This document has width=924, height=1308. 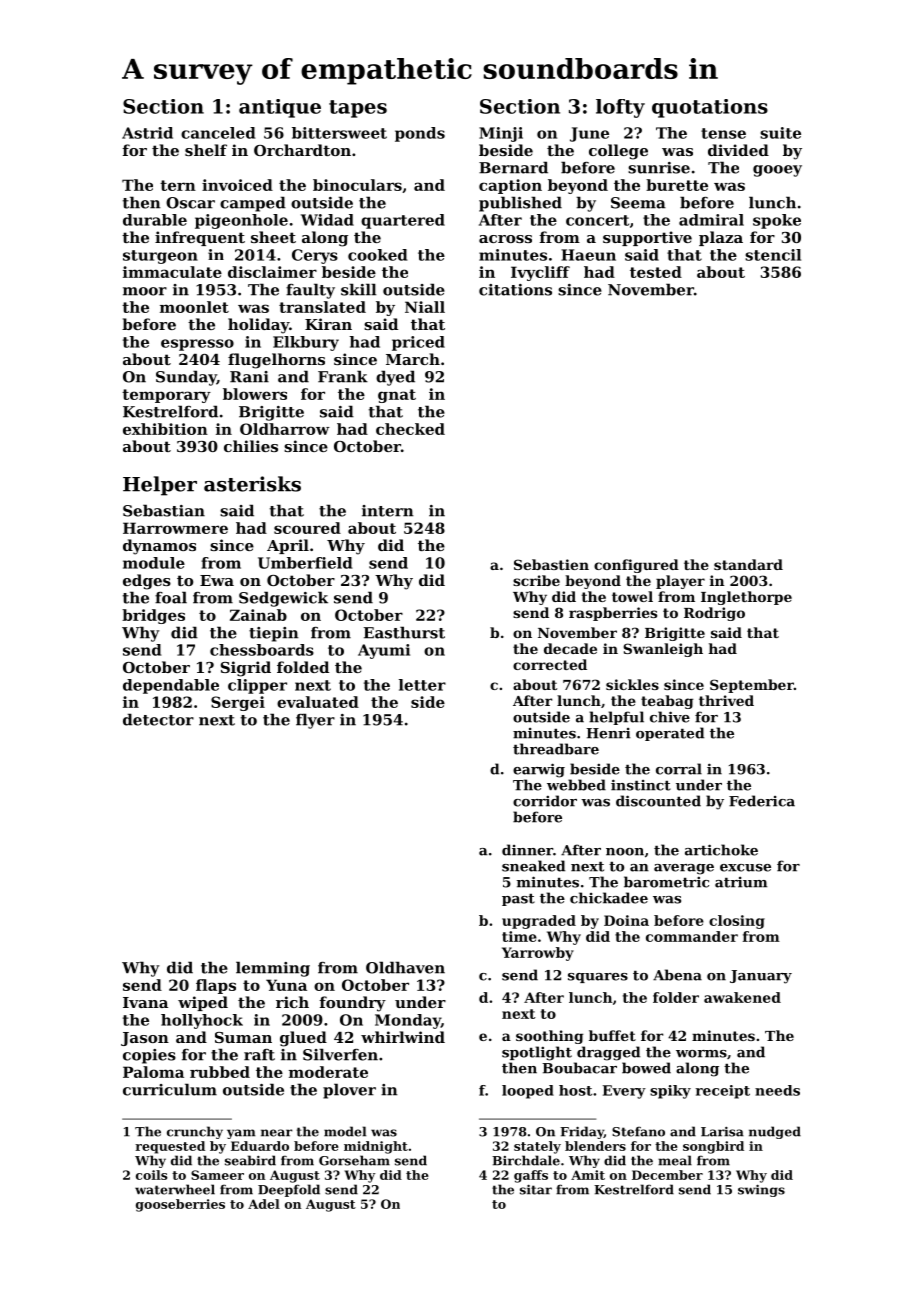 What do you see at coordinates (155, 220) in the document?
I see `durable` at bounding box center [155, 220].
